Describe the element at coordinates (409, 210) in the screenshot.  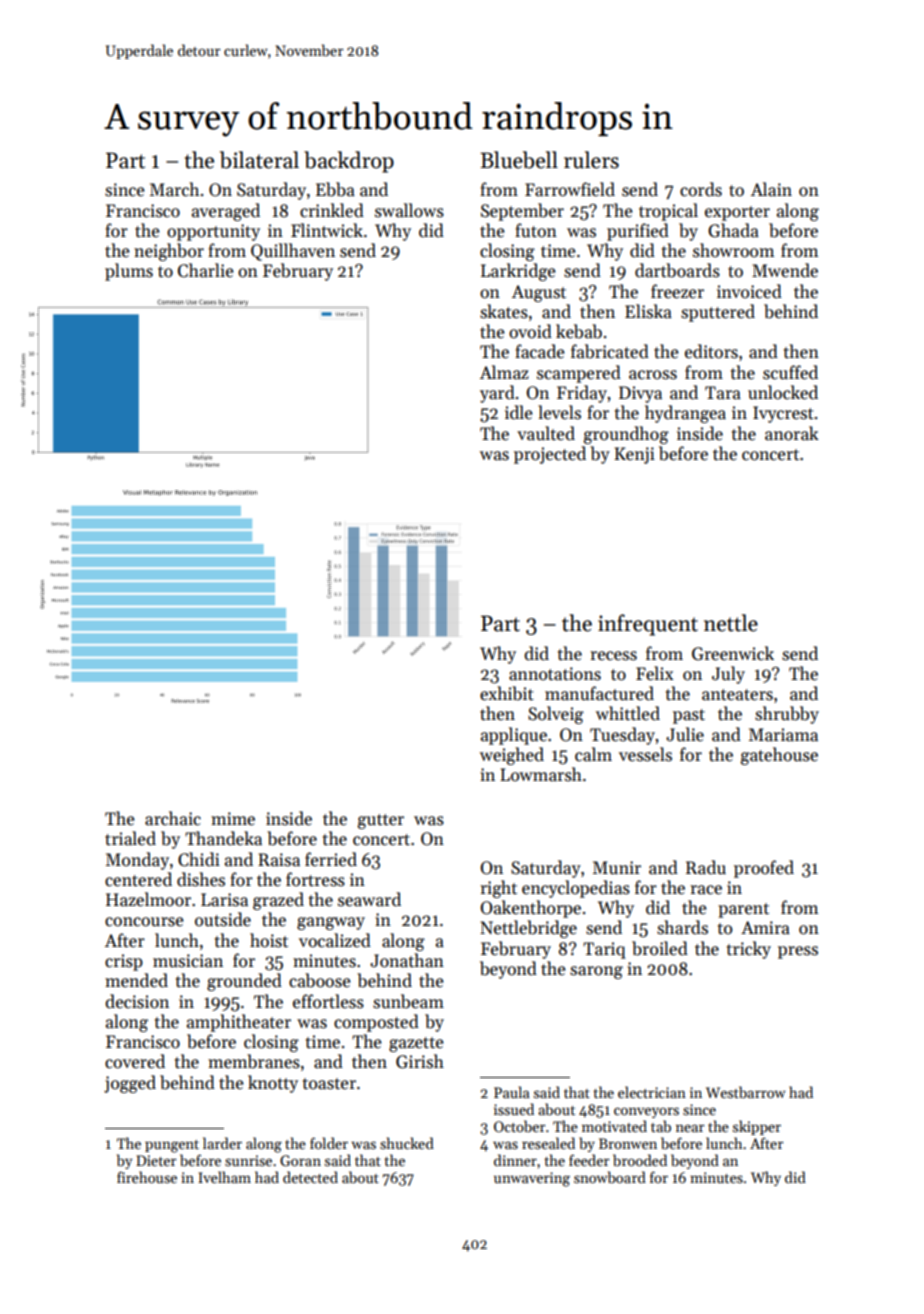
I see `swallows` at that location.
